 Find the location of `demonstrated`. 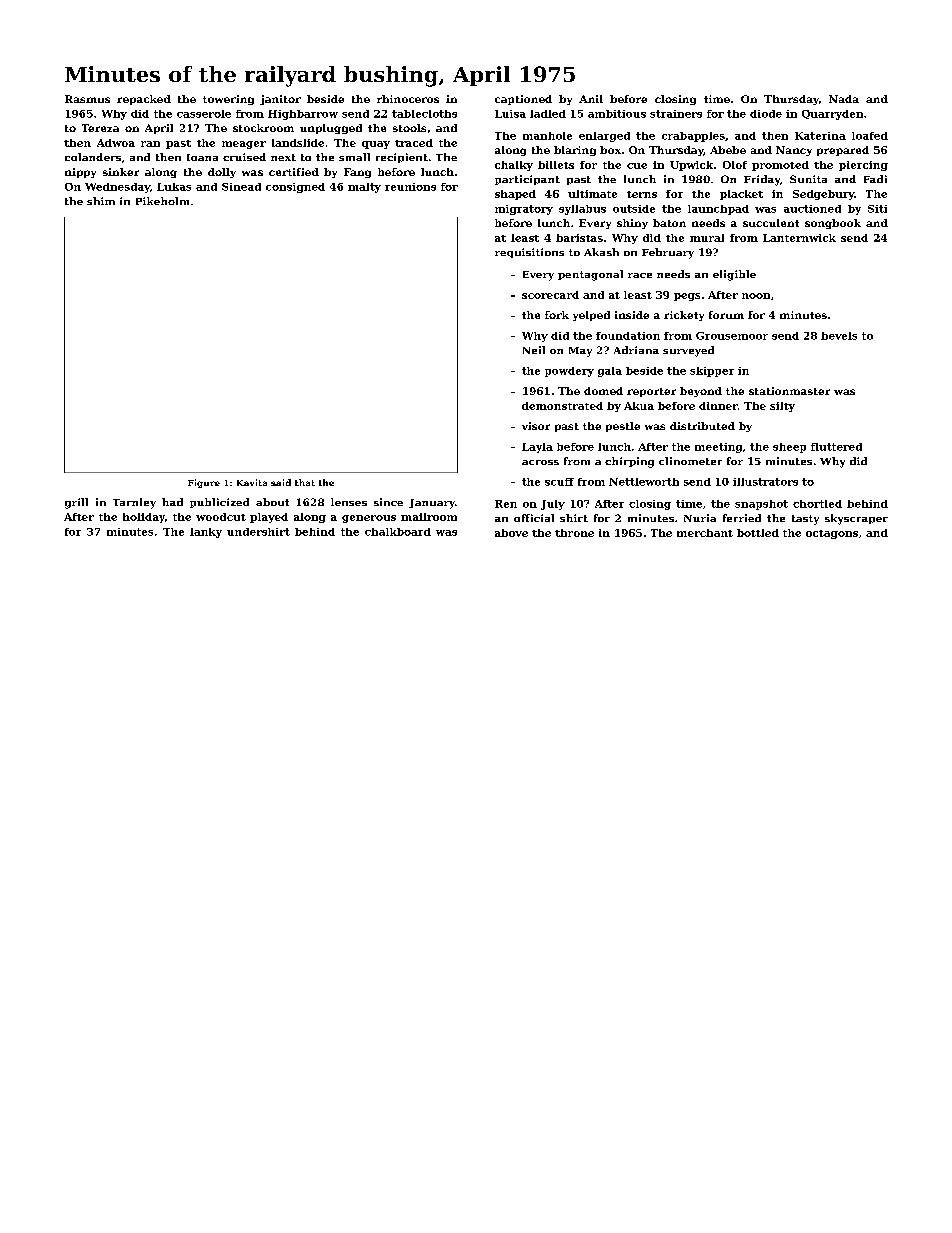

demonstrated is located at coordinates (562, 406).
